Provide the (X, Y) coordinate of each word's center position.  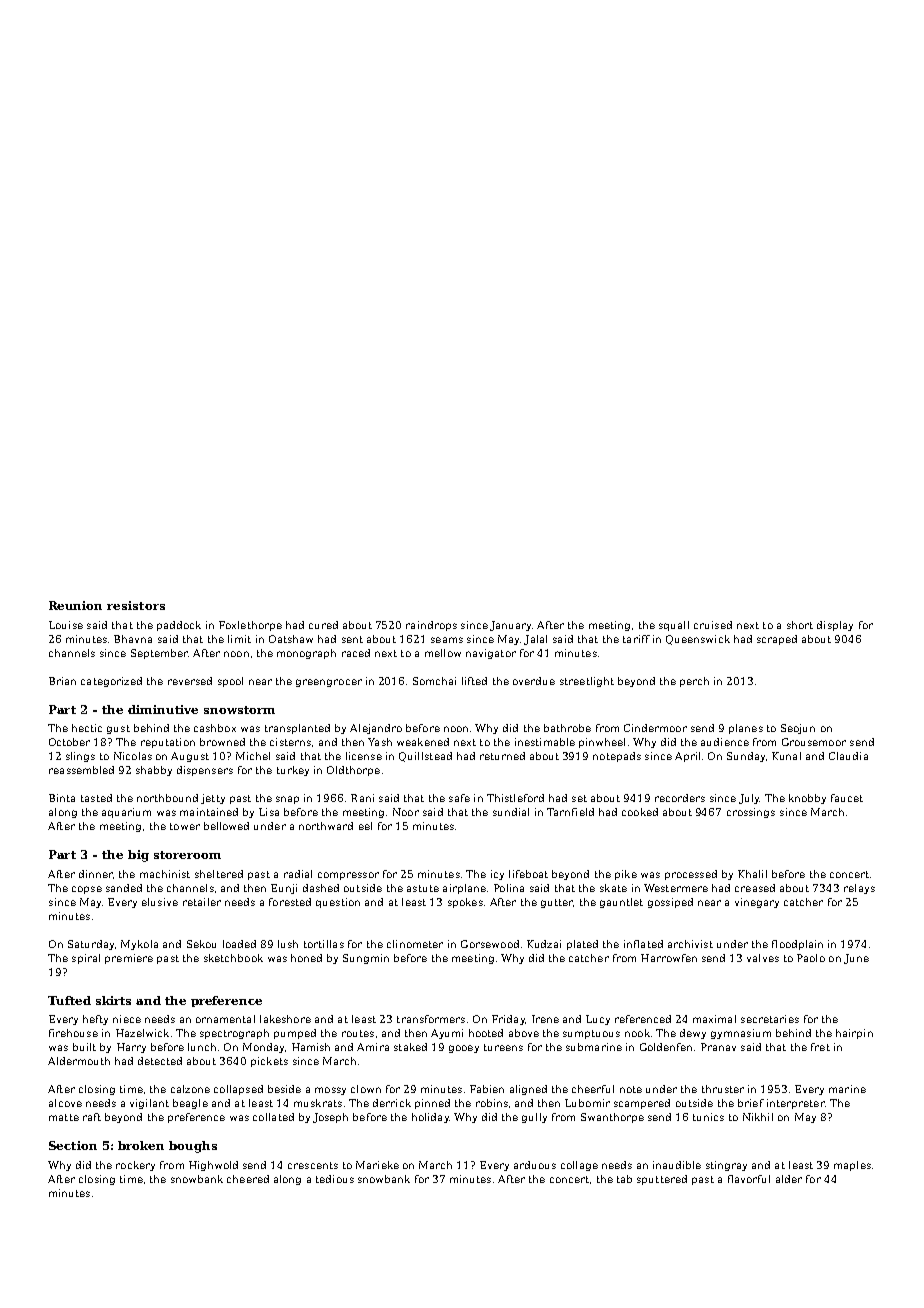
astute (423, 888)
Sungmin (366, 959)
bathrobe (567, 728)
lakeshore (285, 1019)
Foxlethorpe (250, 626)
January (510, 626)
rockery (135, 1166)
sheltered (219, 874)
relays (859, 889)
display (835, 626)
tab (624, 1179)
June (856, 959)
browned (222, 742)
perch (694, 682)
